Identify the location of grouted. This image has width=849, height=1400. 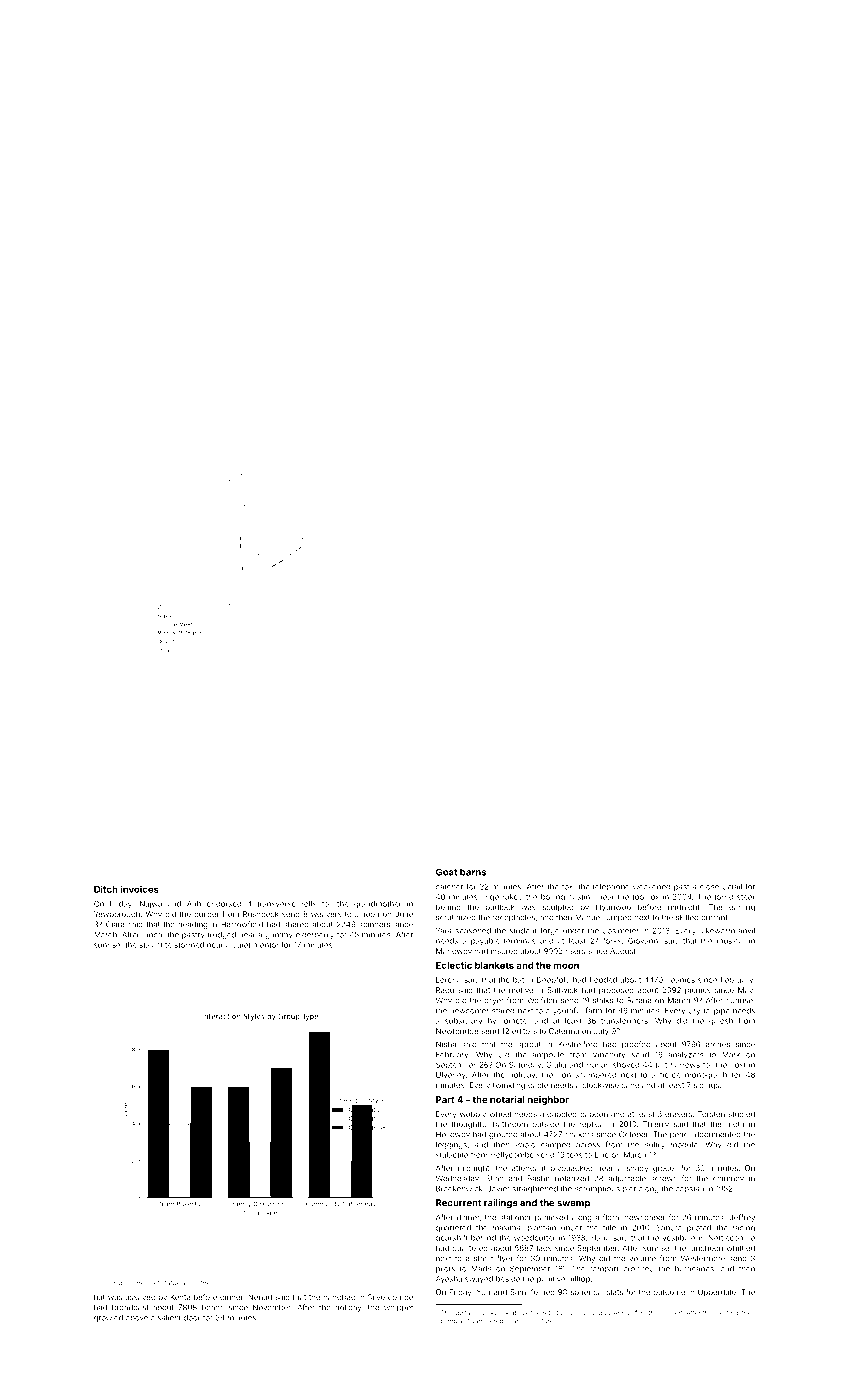
(503, 1135).
